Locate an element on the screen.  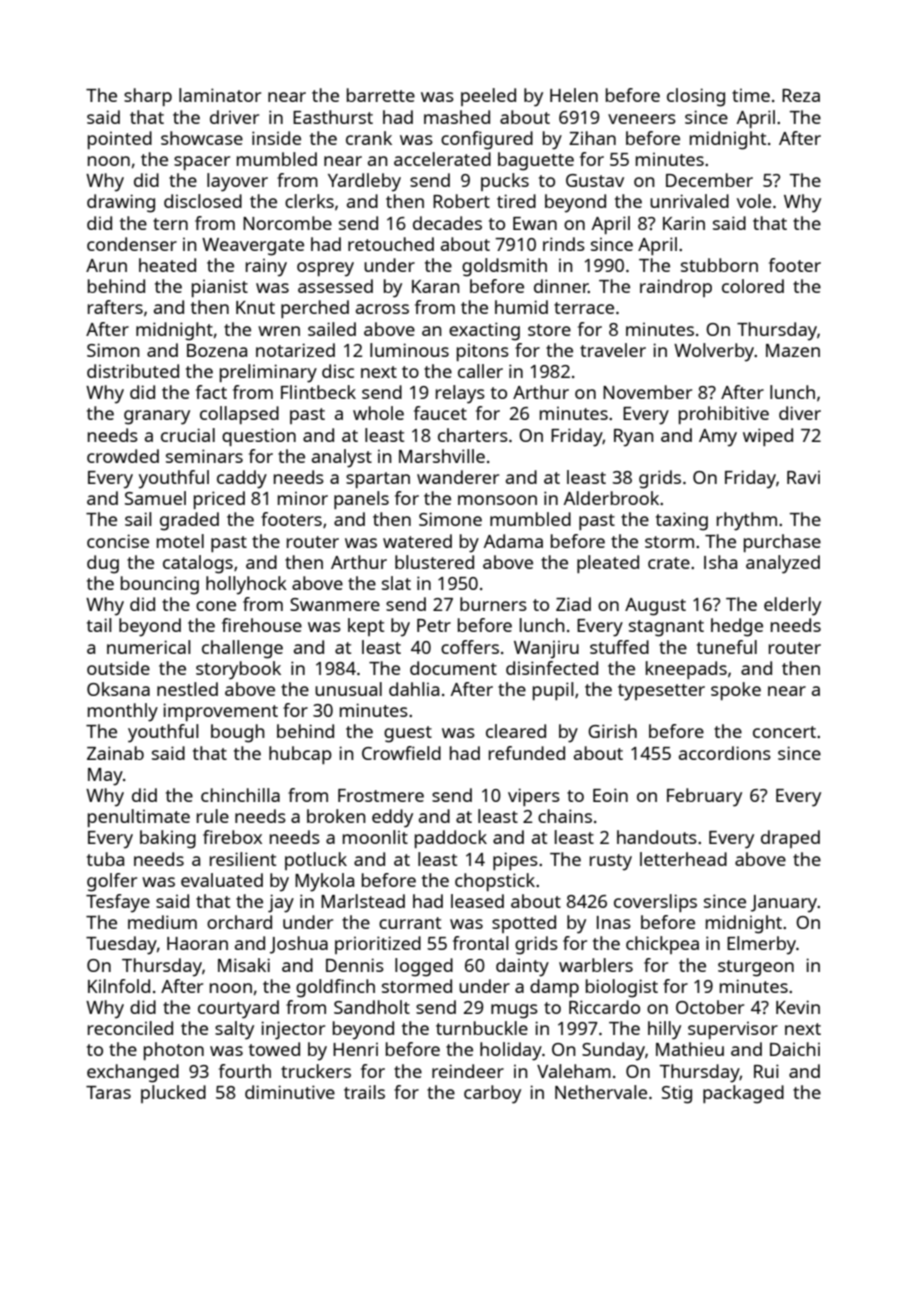
numerical is located at coordinates (149, 647).
